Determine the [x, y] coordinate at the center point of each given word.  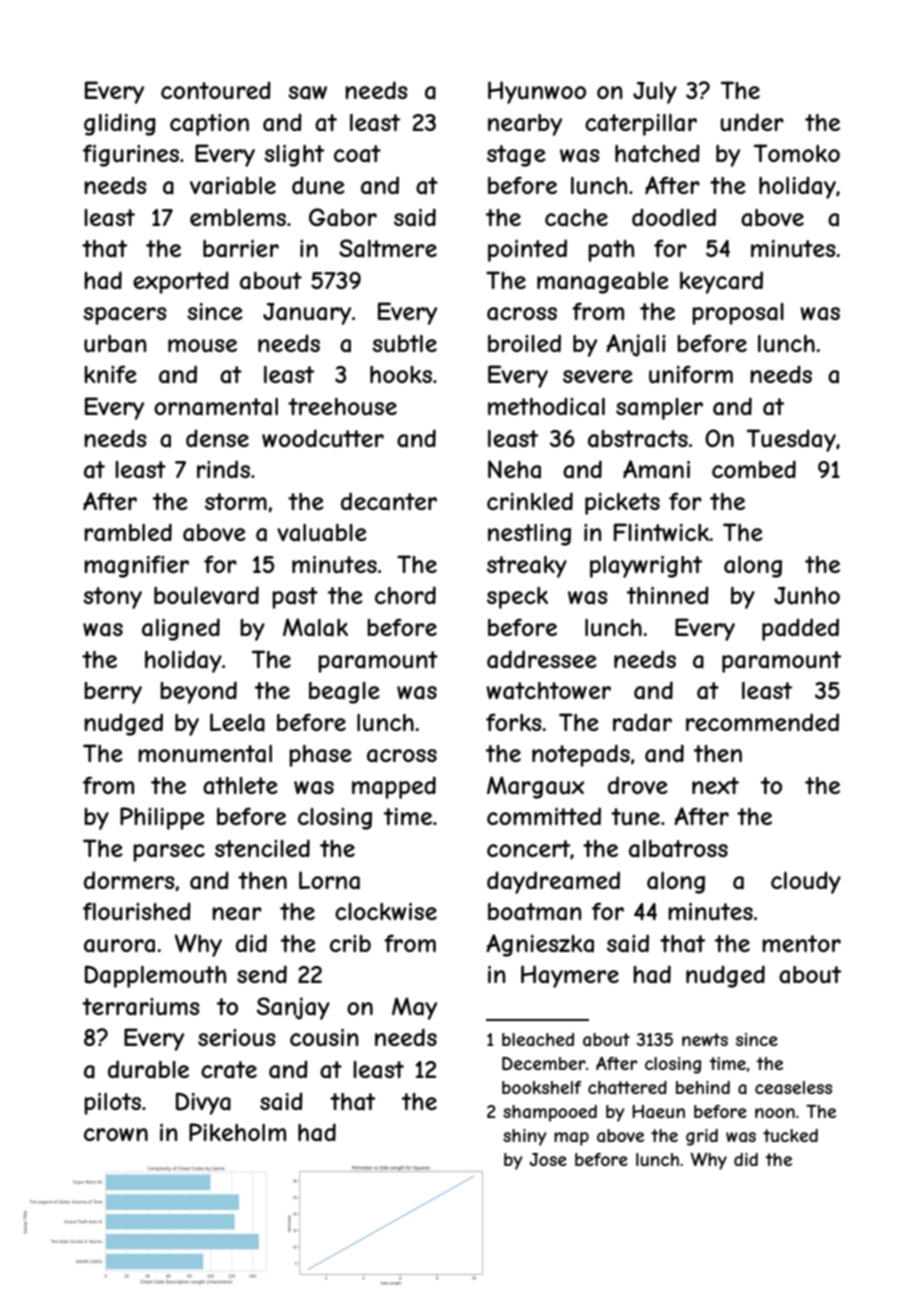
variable [233, 186]
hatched [657, 153]
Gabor [343, 217]
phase [320, 756]
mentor [801, 943]
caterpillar [641, 125]
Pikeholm [237, 1132]
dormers [129, 880]
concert [528, 848]
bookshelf [541, 1087]
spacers [125, 316]
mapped [394, 787]
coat [357, 154]
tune [635, 816]
